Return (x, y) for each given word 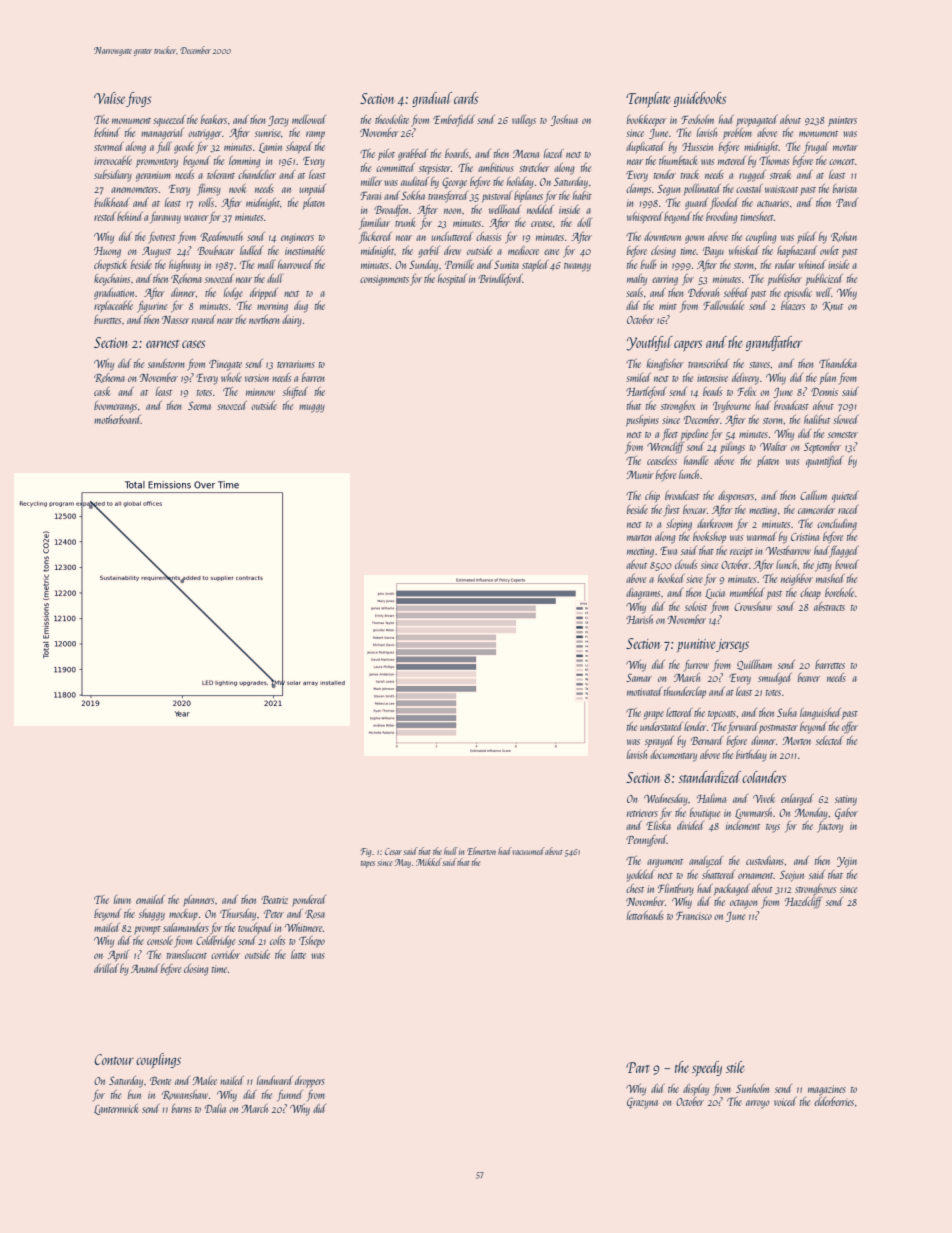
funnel (290, 1096)
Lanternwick (116, 1109)
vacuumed (529, 851)
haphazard (797, 251)
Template (648, 99)
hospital (452, 280)
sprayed (659, 742)
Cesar (393, 851)
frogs (138, 99)
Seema (199, 405)
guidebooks (700, 99)
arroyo (758, 1104)
